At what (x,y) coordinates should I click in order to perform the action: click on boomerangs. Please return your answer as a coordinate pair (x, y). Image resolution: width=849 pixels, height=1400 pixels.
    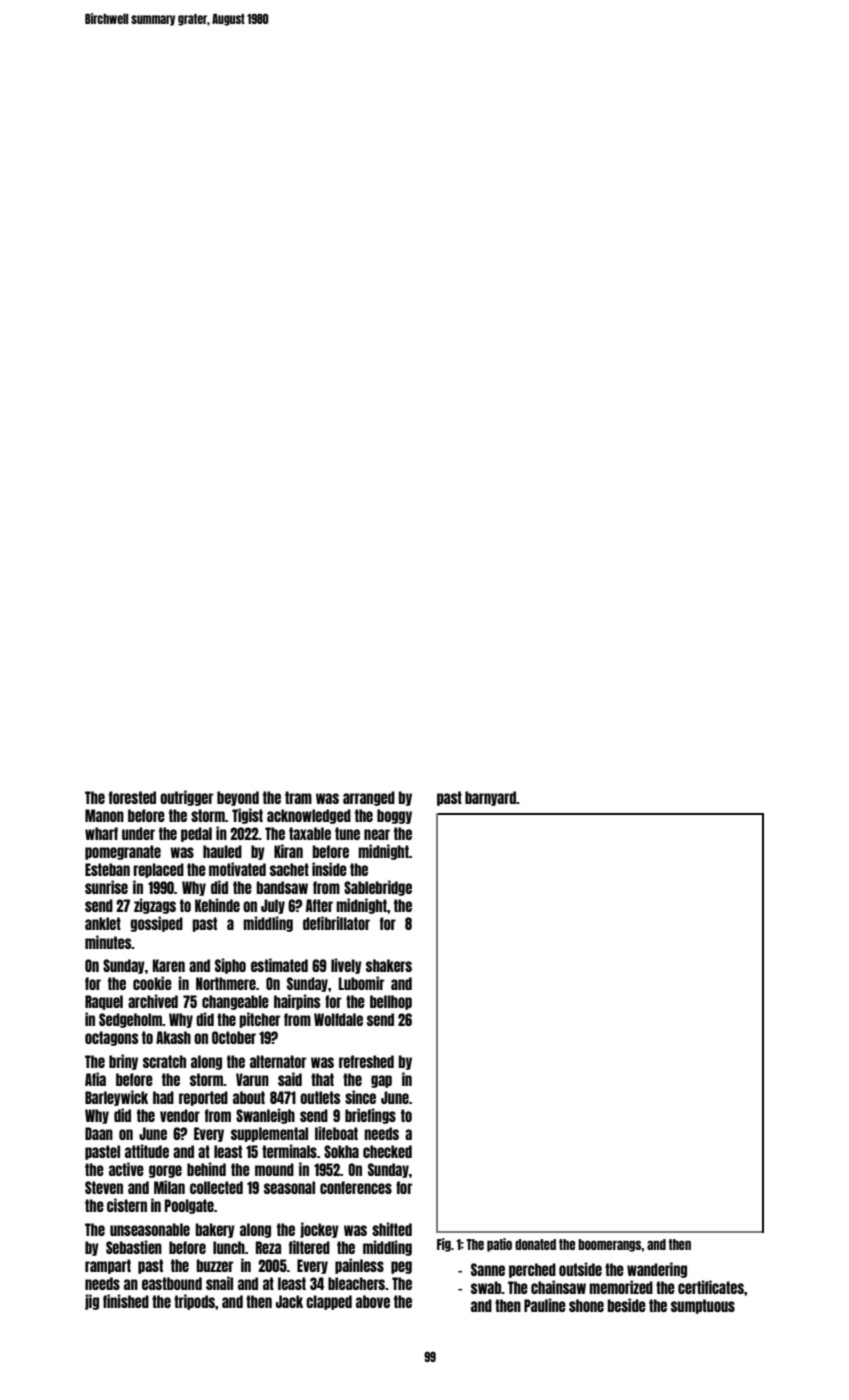
    Looking at the image, I should click on (610, 1245).
